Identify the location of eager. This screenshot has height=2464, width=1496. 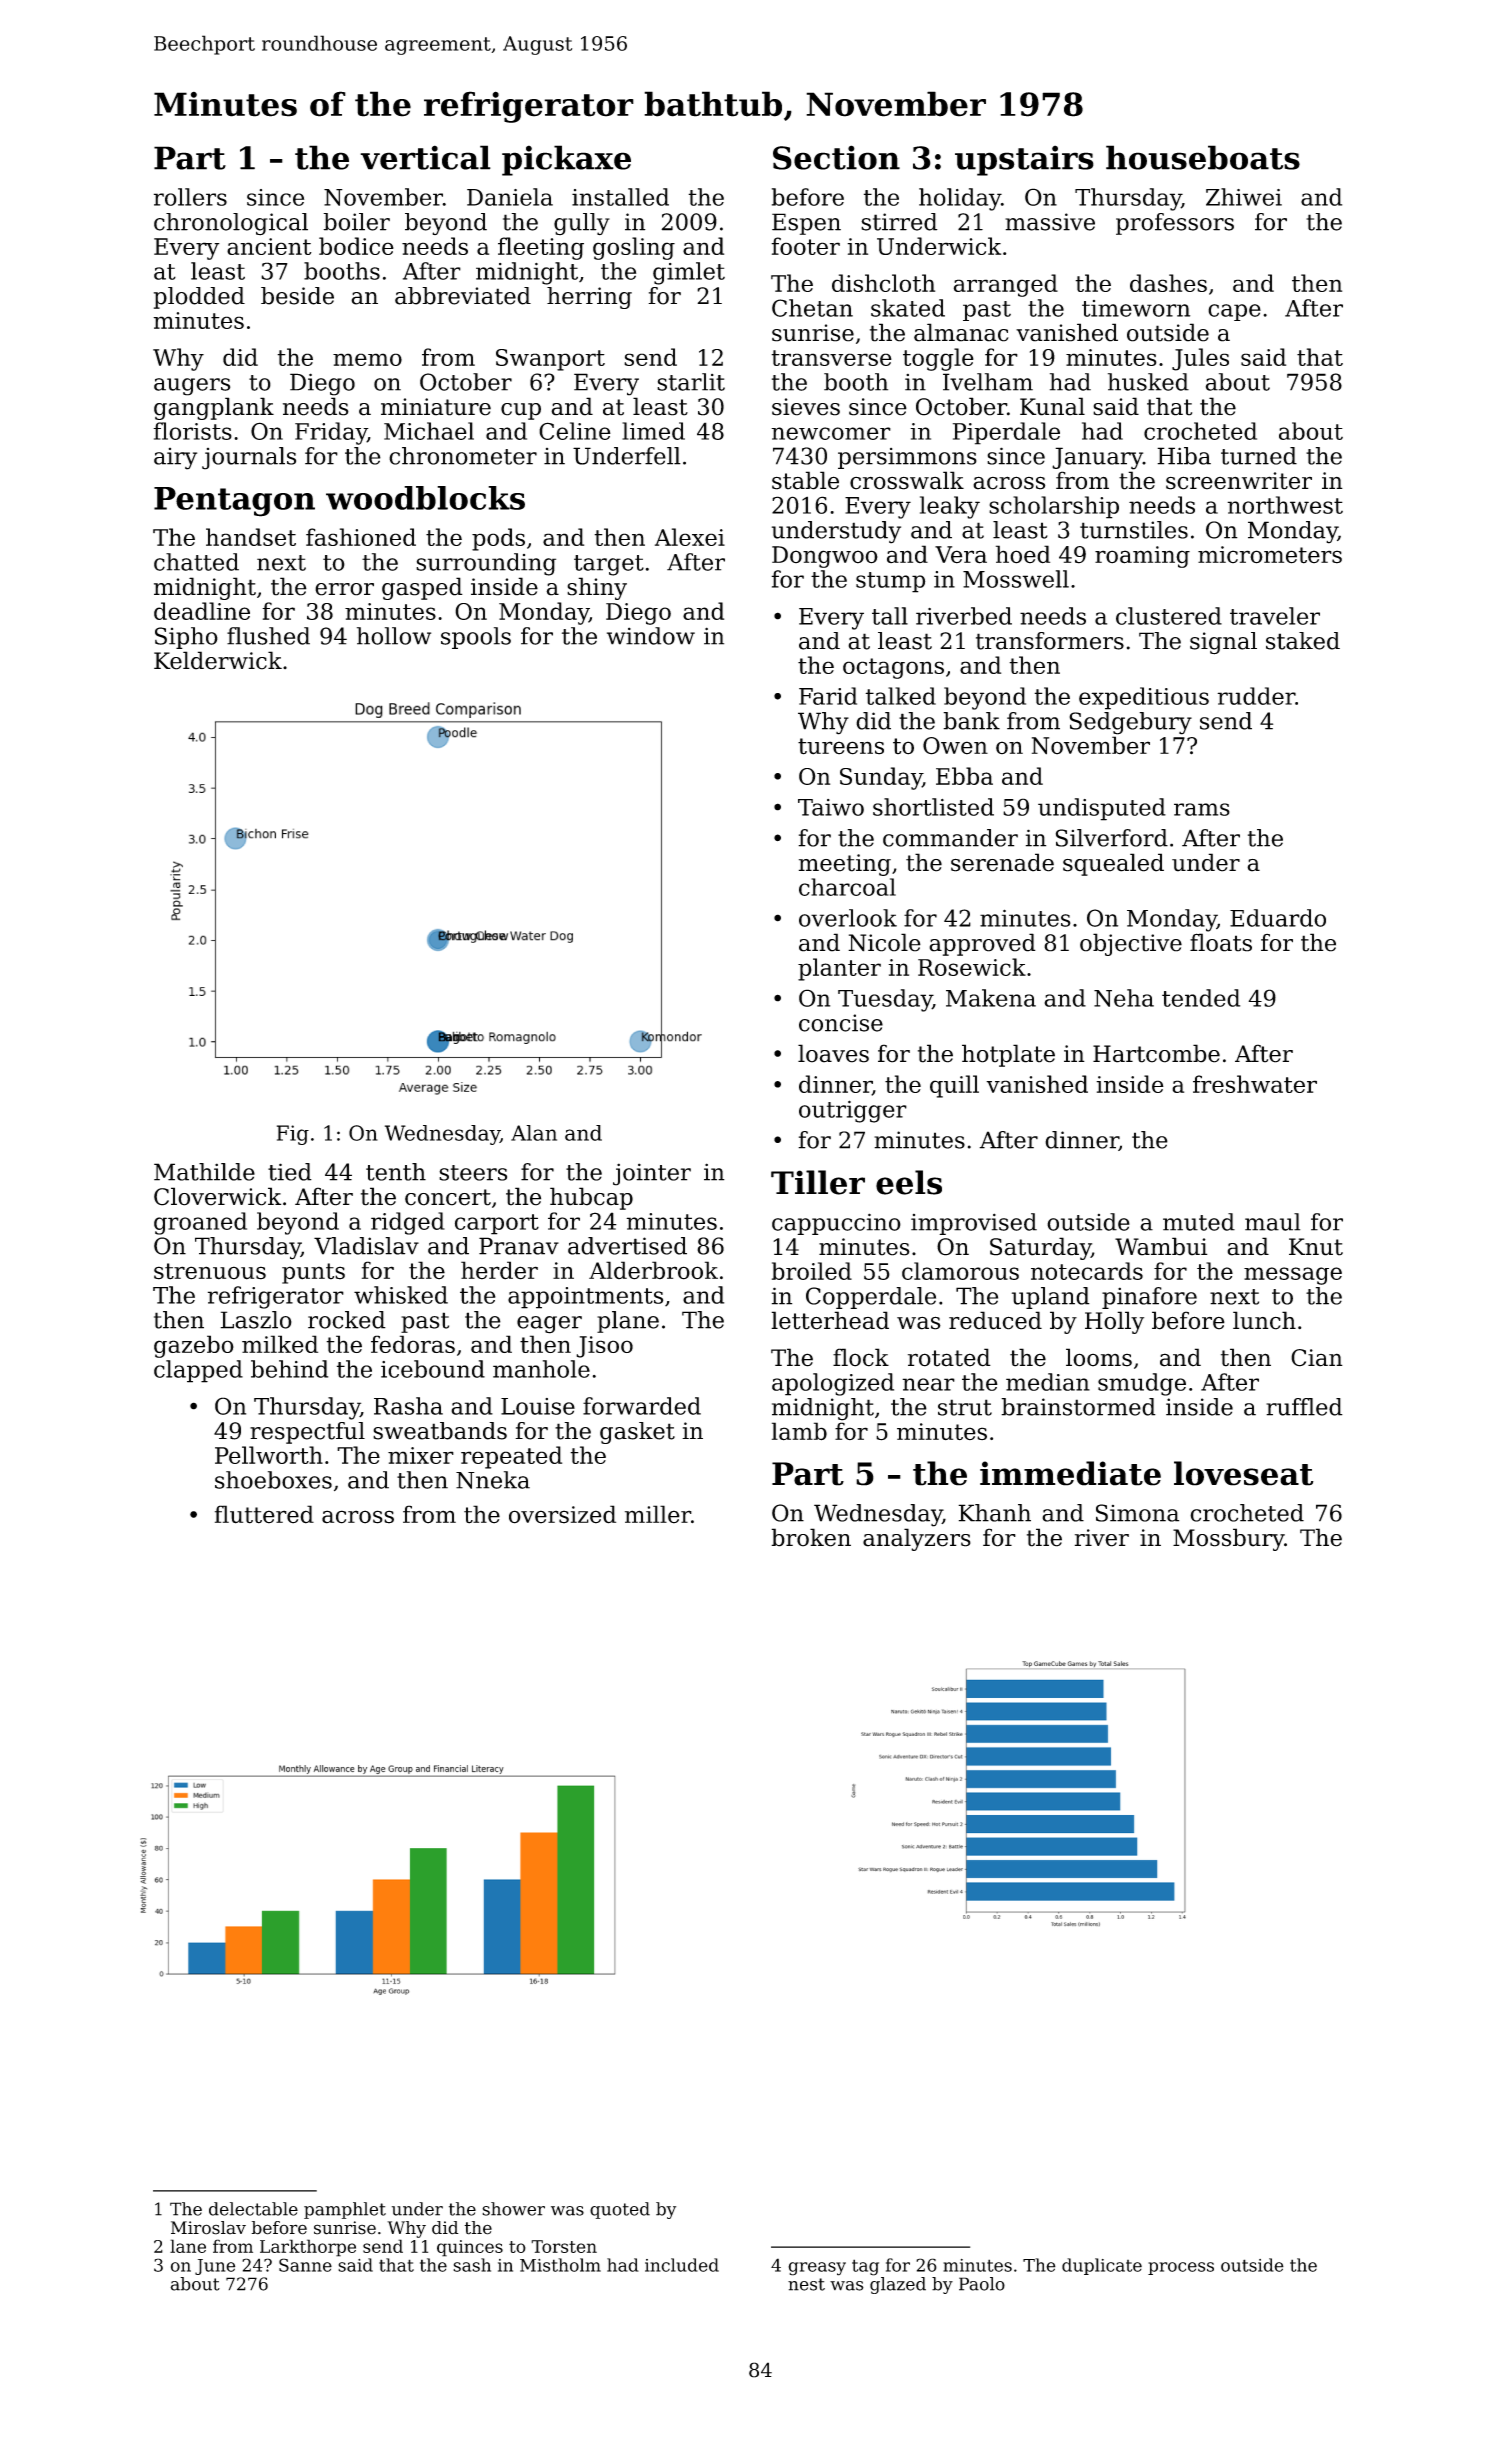
(549, 1325).
